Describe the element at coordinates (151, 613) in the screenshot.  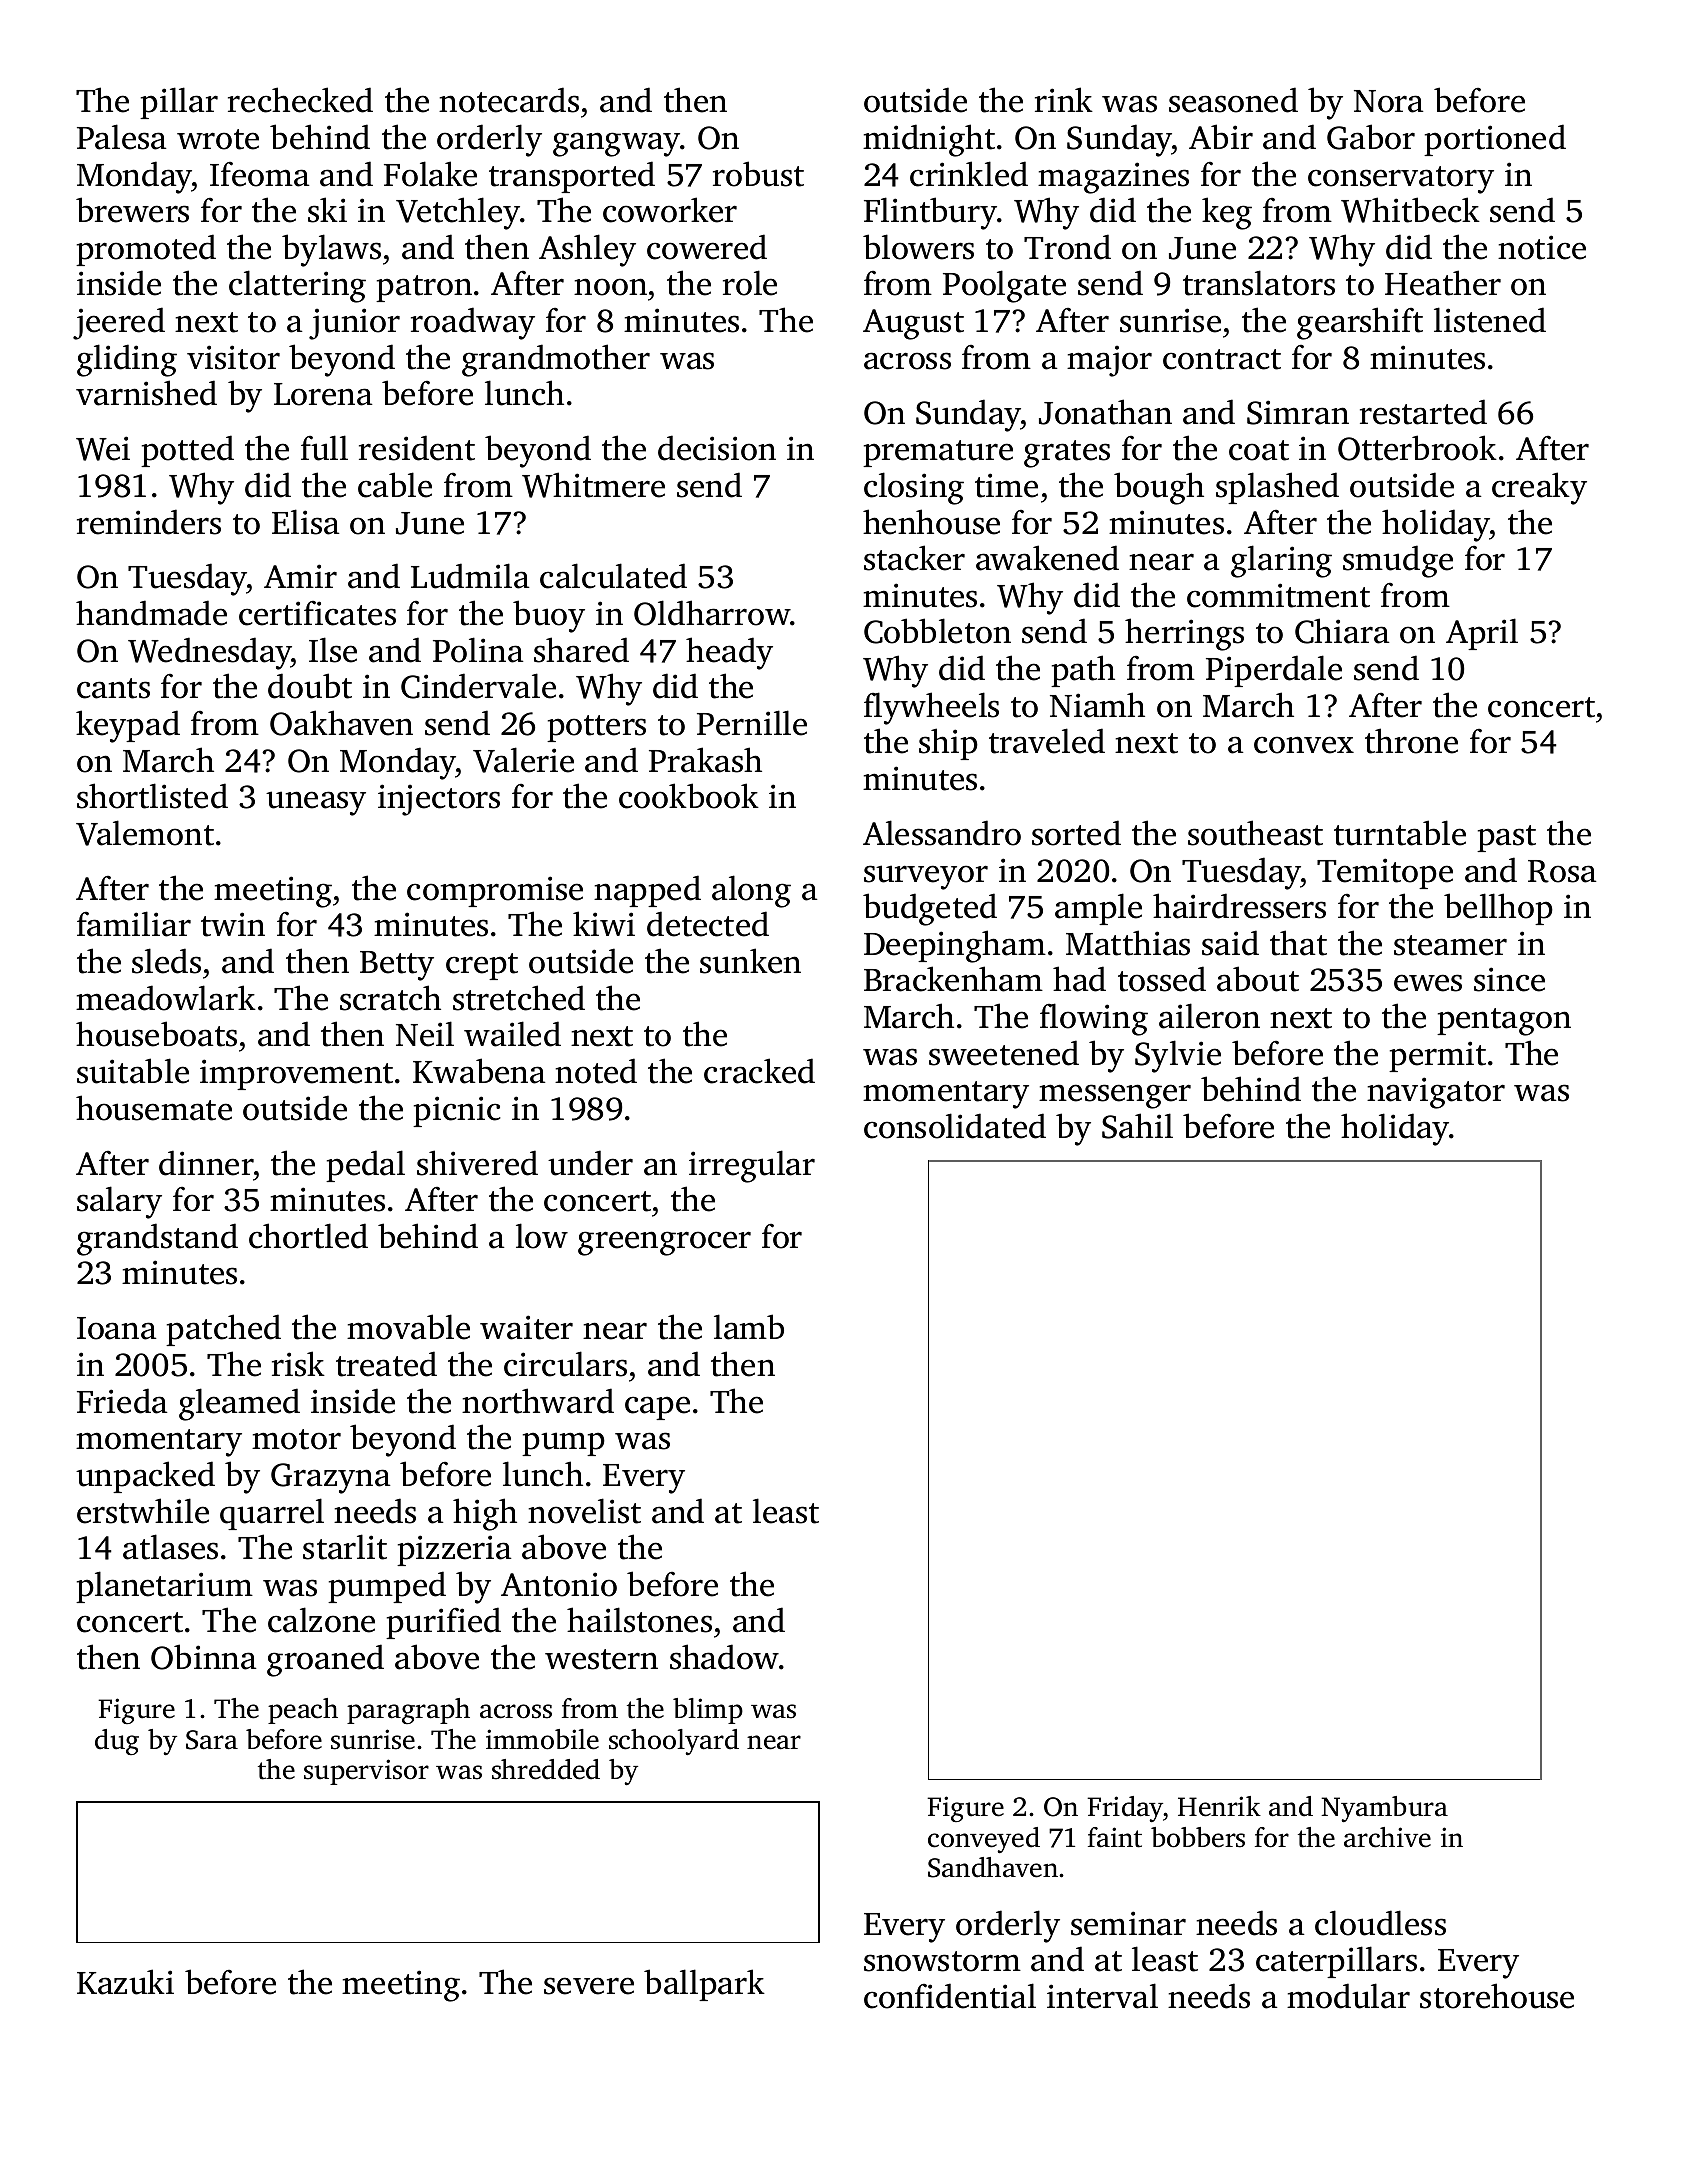
I see `handmade` at that location.
